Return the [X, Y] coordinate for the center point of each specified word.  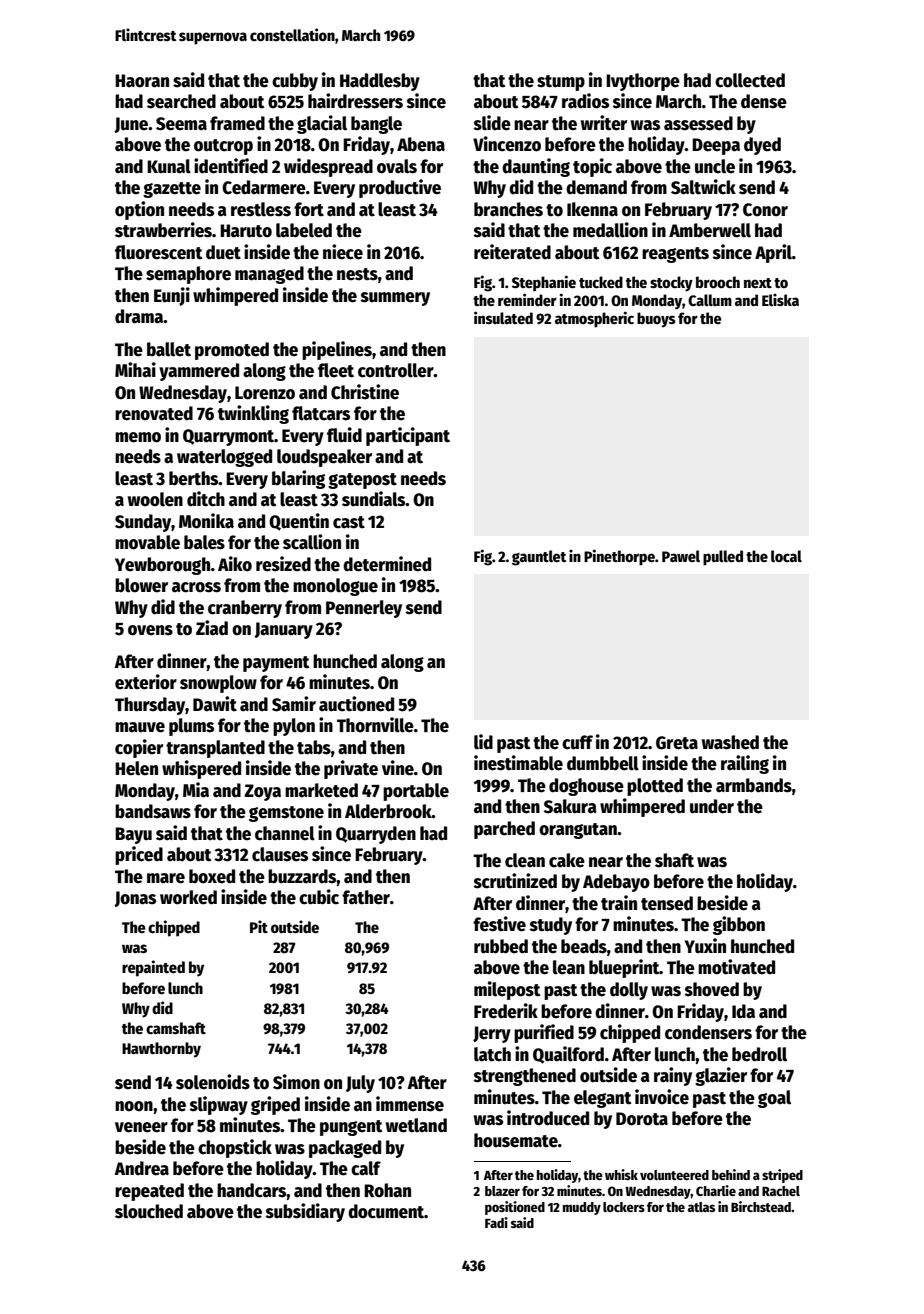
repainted [153, 968]
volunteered [674, 1175]
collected [750, 80]
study [551, 926]
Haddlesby [380, 82]
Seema [181, 124]
